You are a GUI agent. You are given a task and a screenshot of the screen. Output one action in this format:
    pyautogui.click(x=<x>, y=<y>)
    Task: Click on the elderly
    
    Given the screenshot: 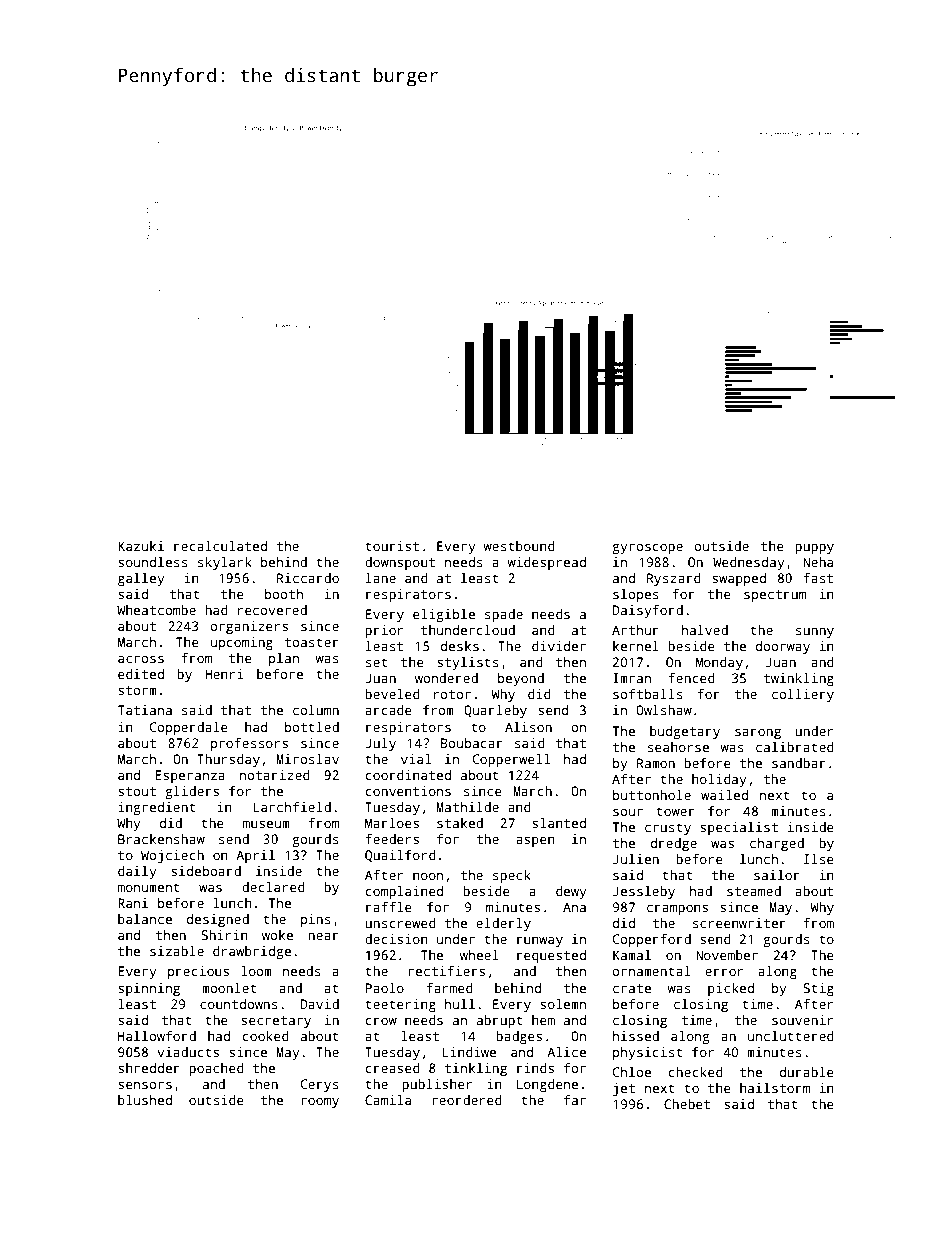 What is the action you would take?
    pyautogui.click(x=503, y=924)
